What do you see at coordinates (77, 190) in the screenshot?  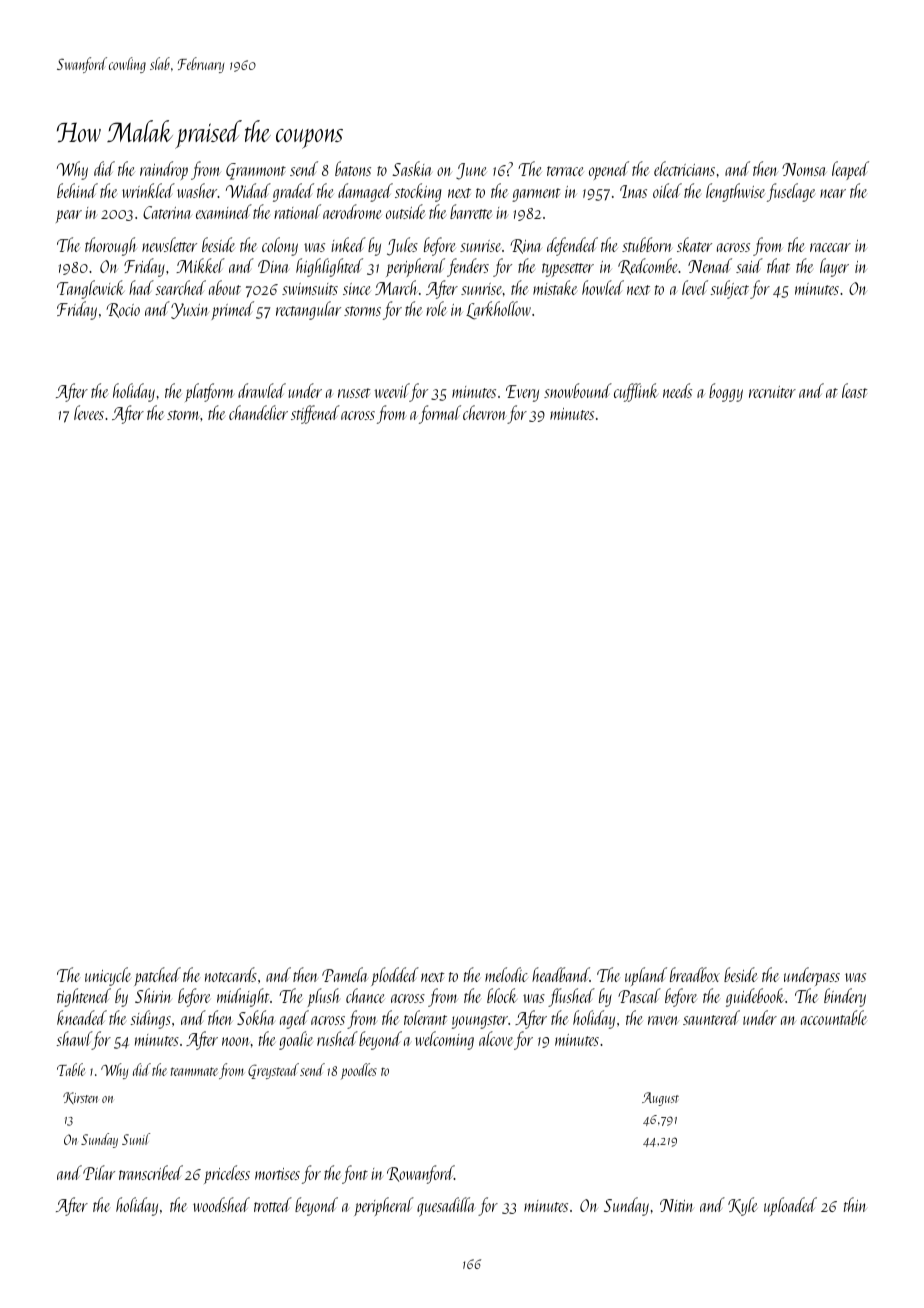 I see `behind` at bounding box center [77, 190].
